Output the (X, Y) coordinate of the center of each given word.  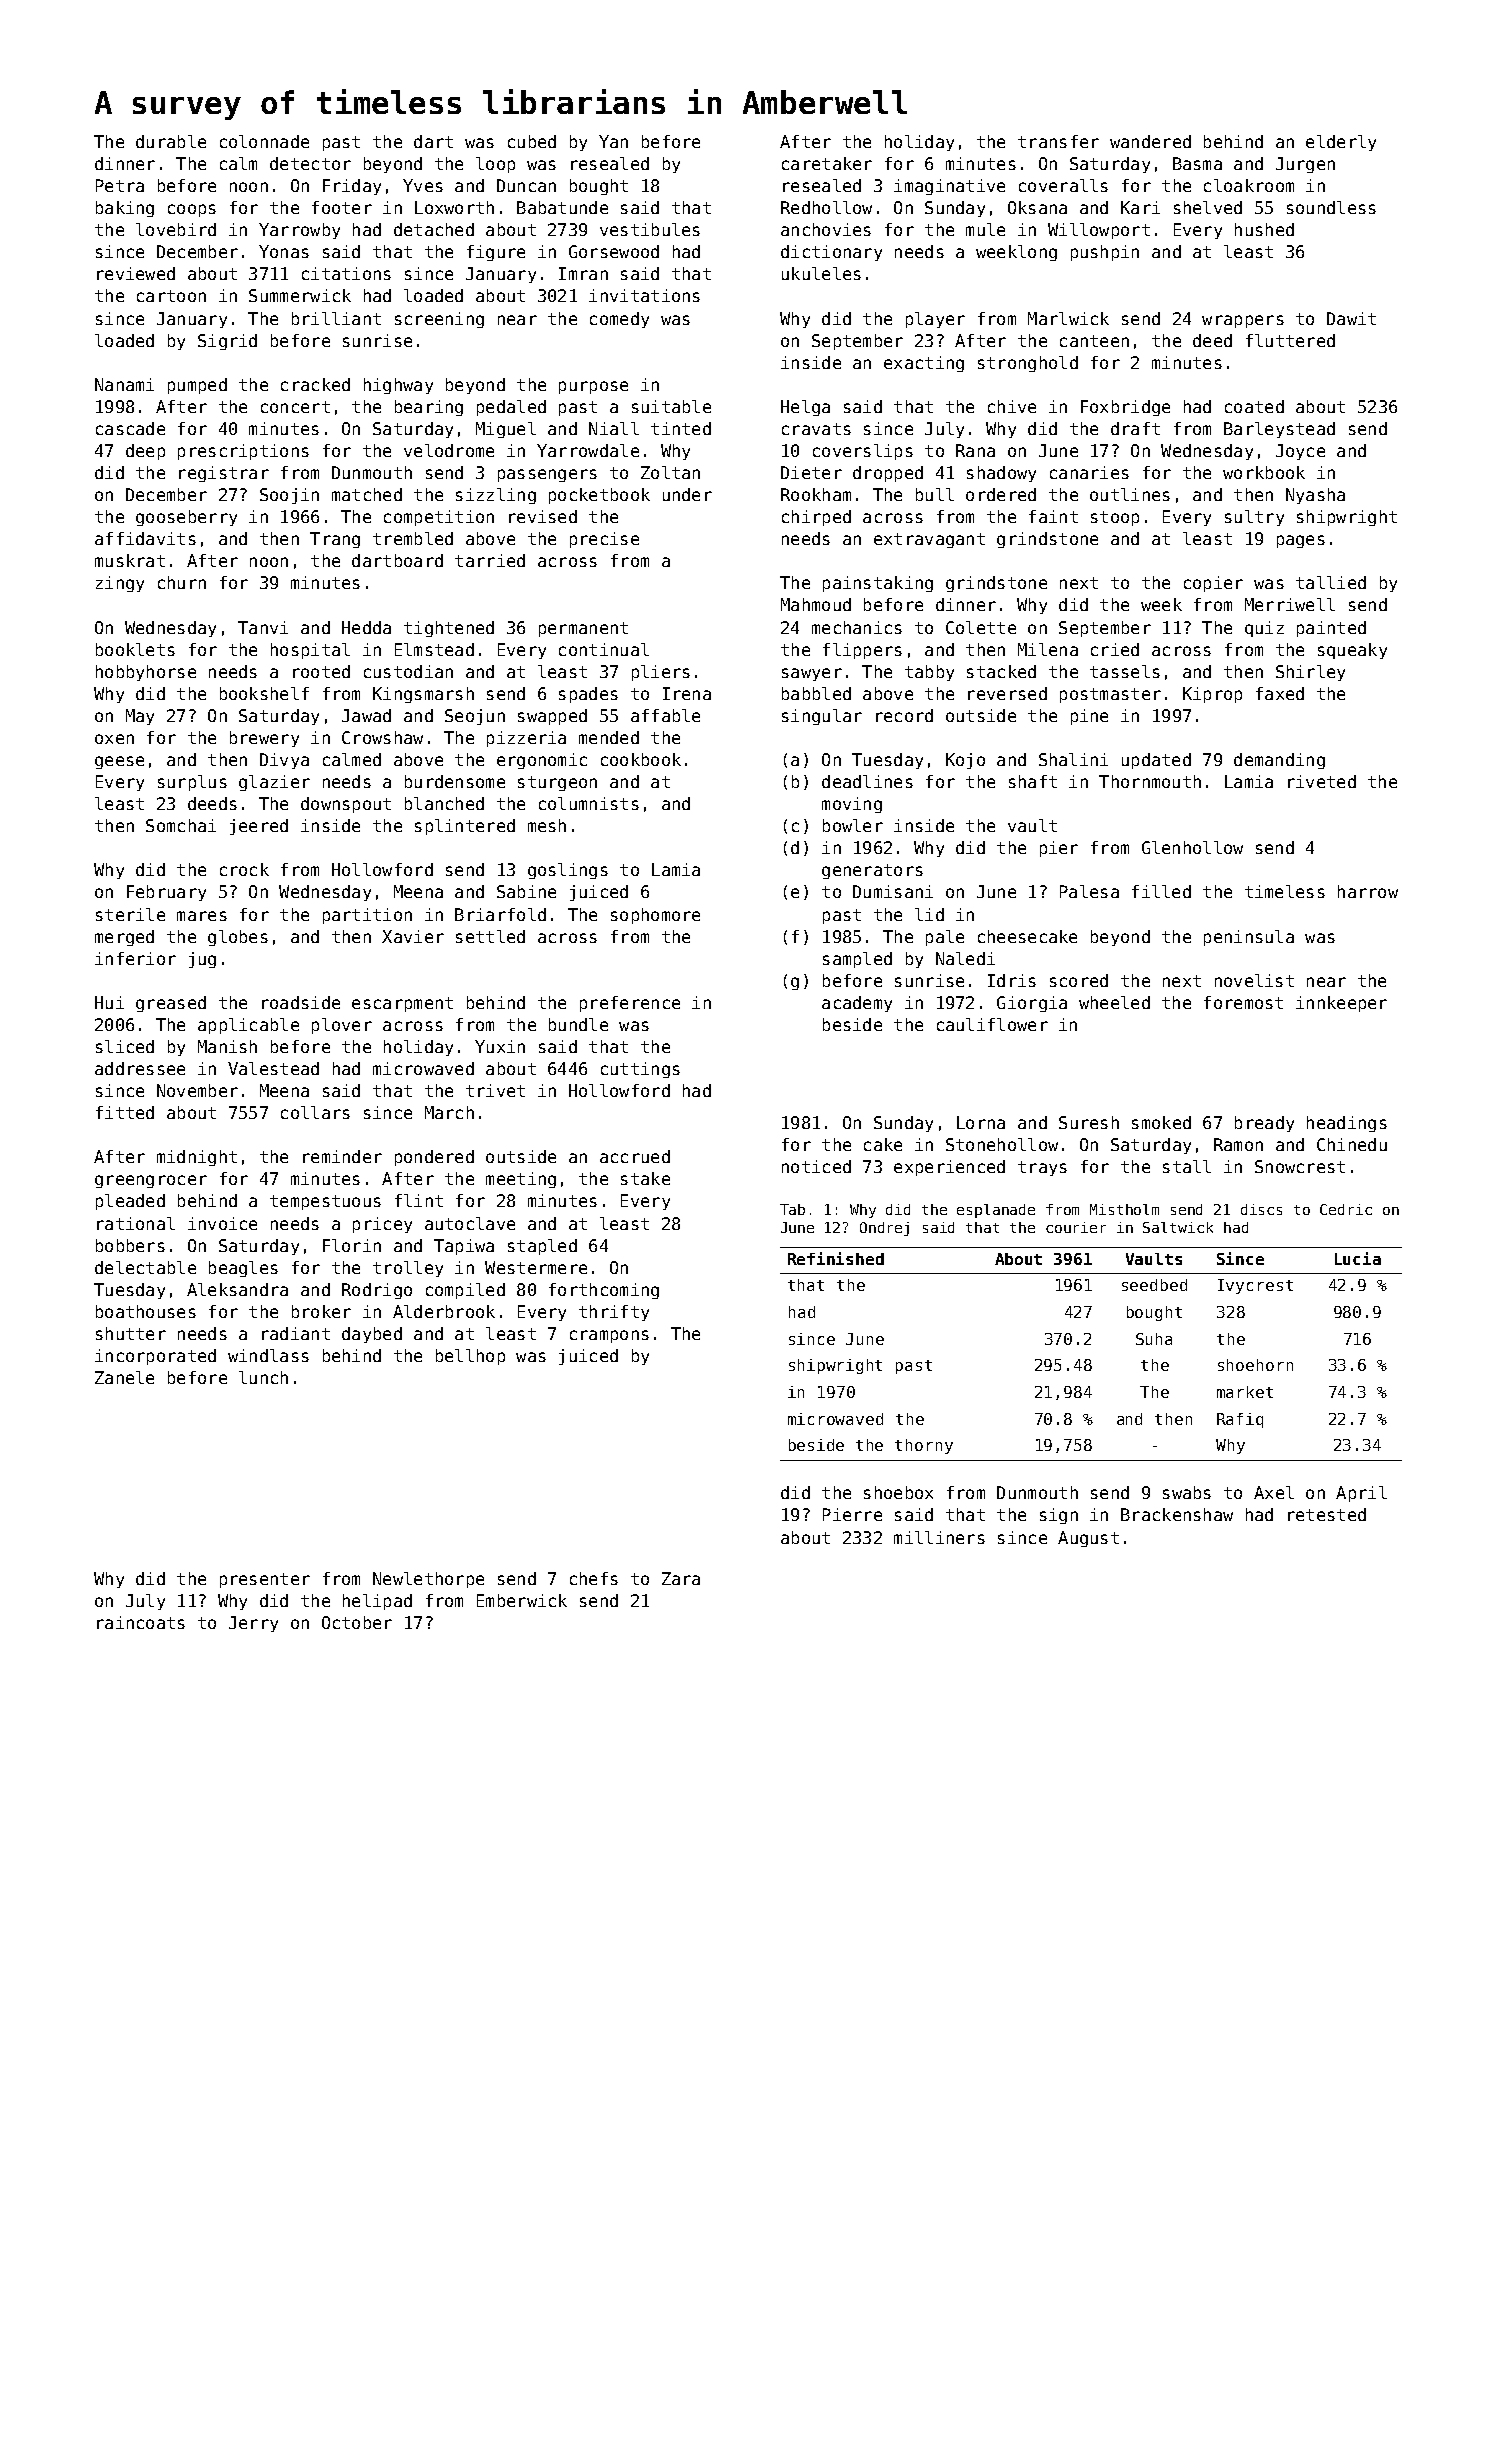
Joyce (1300, 452)
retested (1327, 1514)
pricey (382, 1225)
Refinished (836, 1258)
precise (604, 540)
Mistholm (1124, 1209)
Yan (613, 141)
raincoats (141, 1622)
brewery (264, 739)
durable (171, 141)
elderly (1341, 143)
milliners (939, 1537)
